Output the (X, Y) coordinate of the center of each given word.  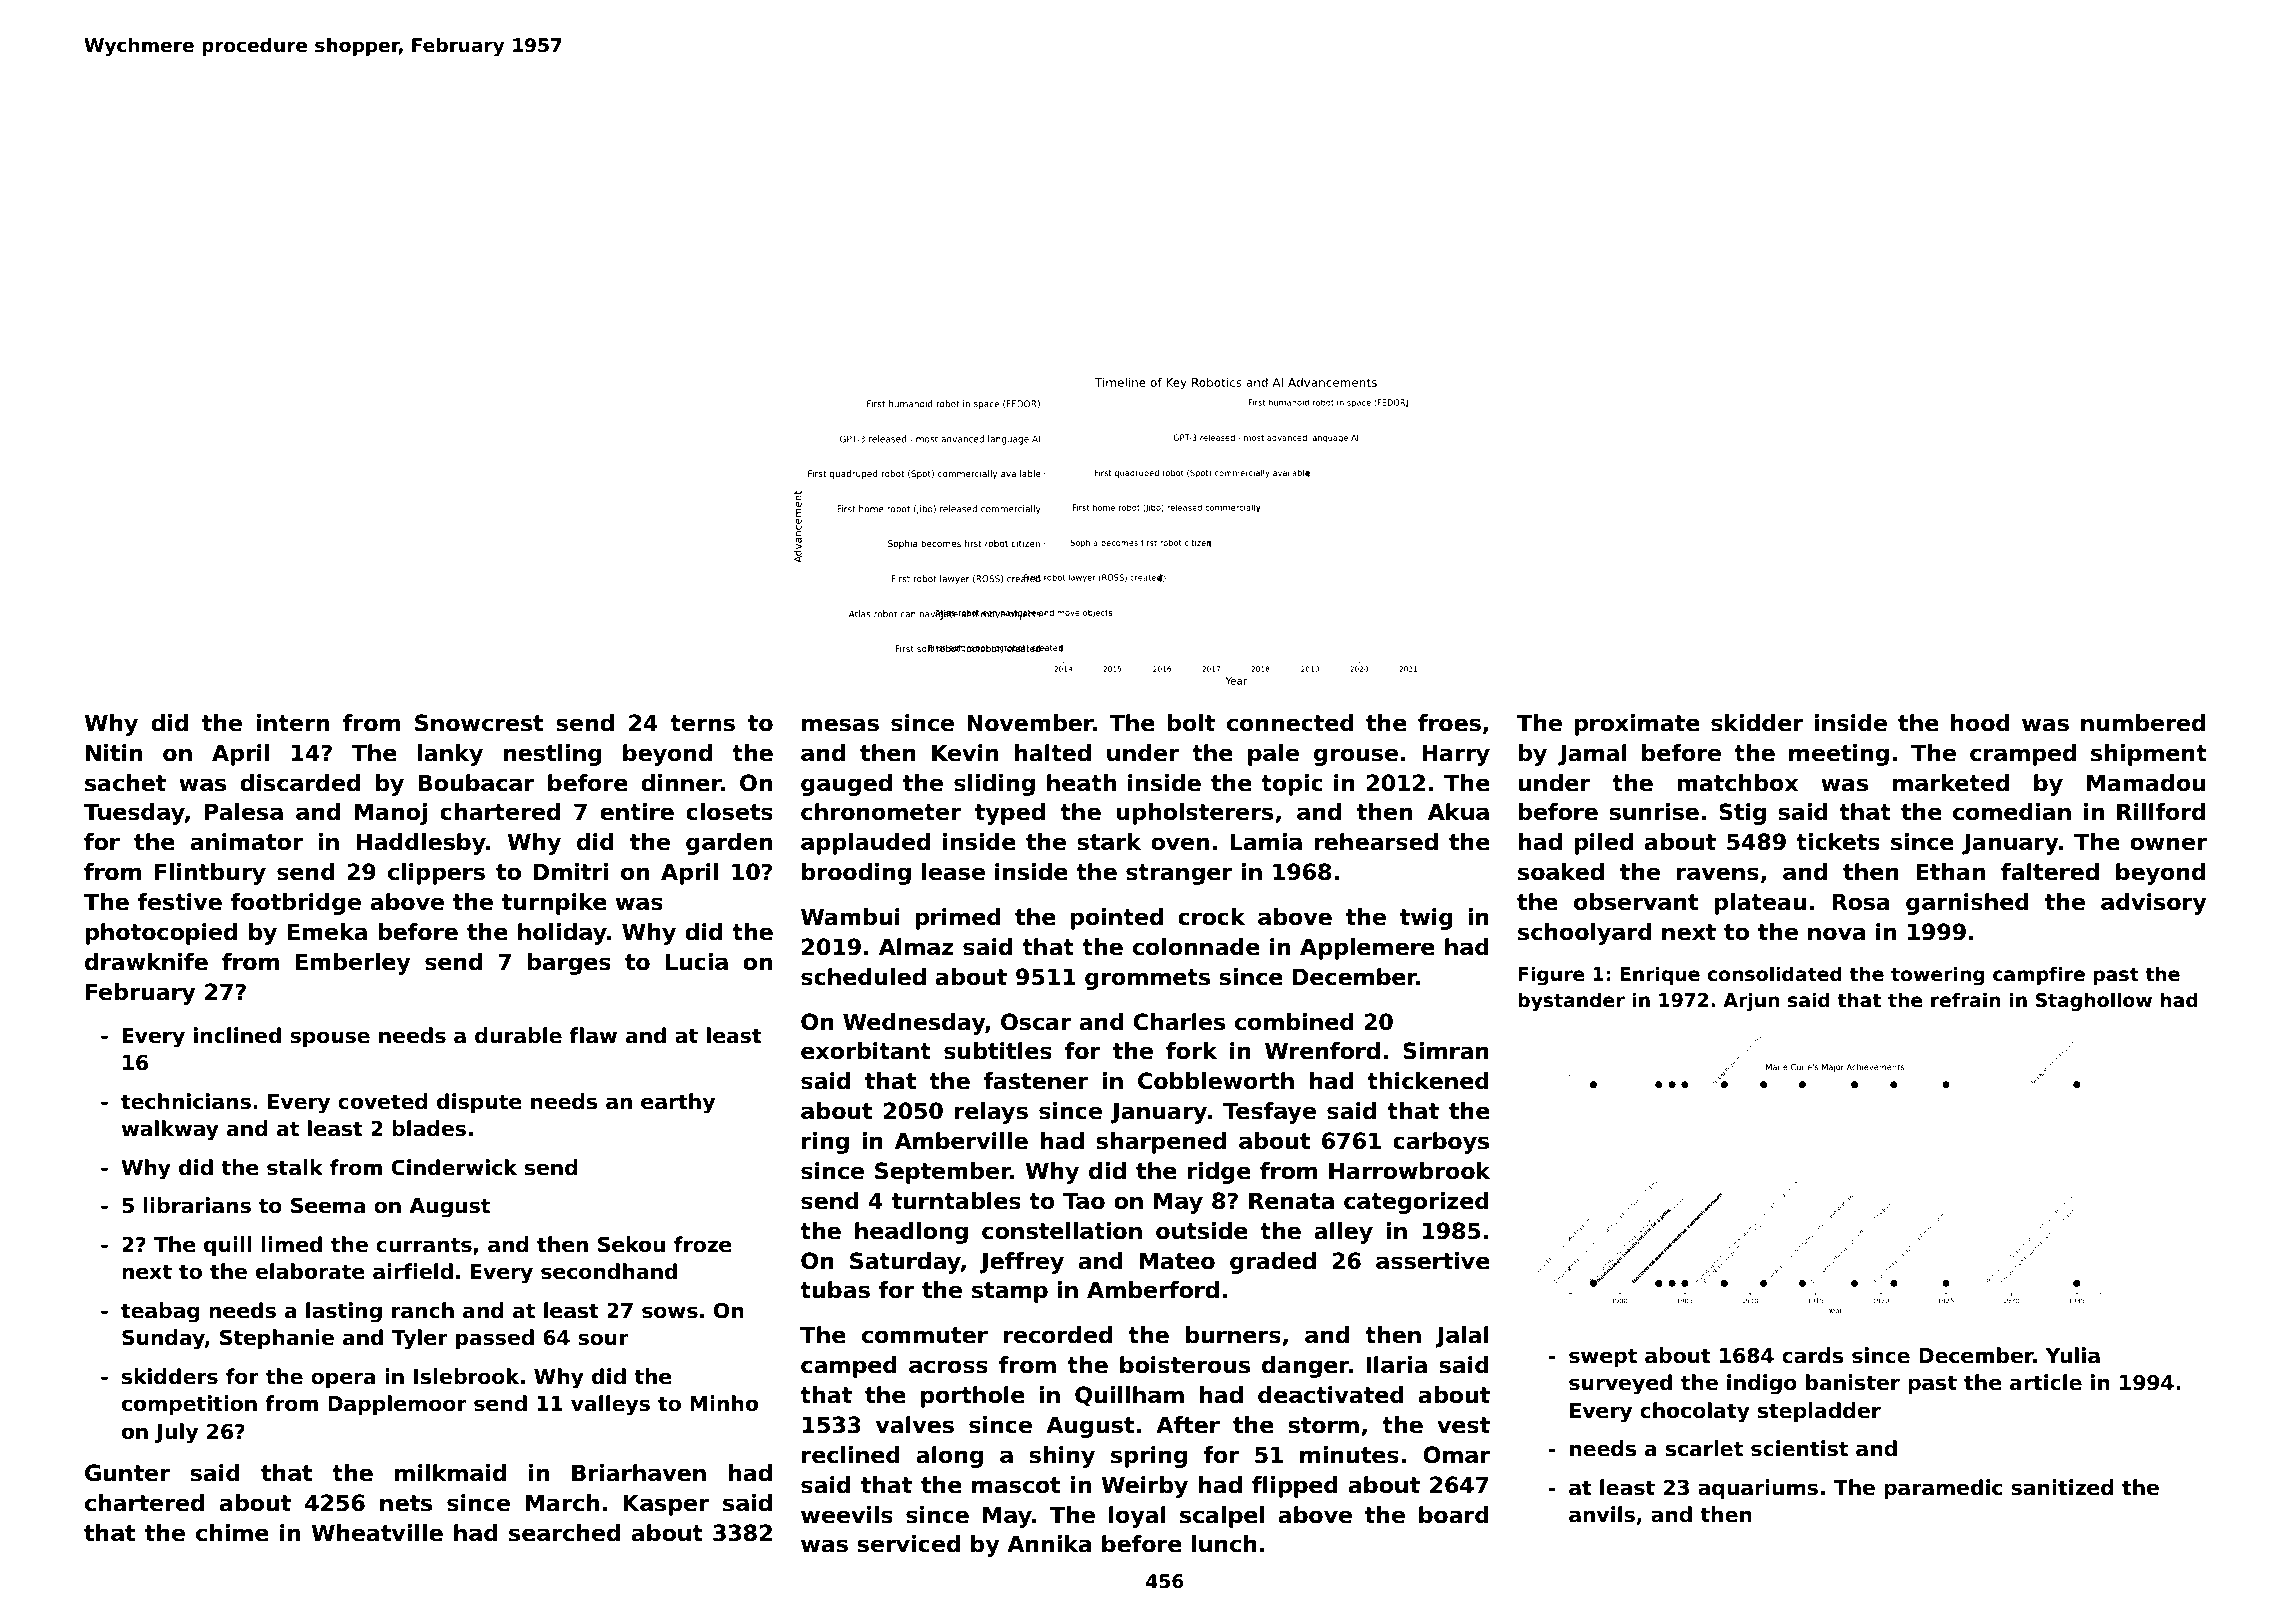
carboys (1441, 1143)
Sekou (631, 1244)
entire (637, 812)
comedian (2012, 812)
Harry (1456, 755)
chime (232, 1533)
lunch (1224, 1544)
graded (1273, 1263)
